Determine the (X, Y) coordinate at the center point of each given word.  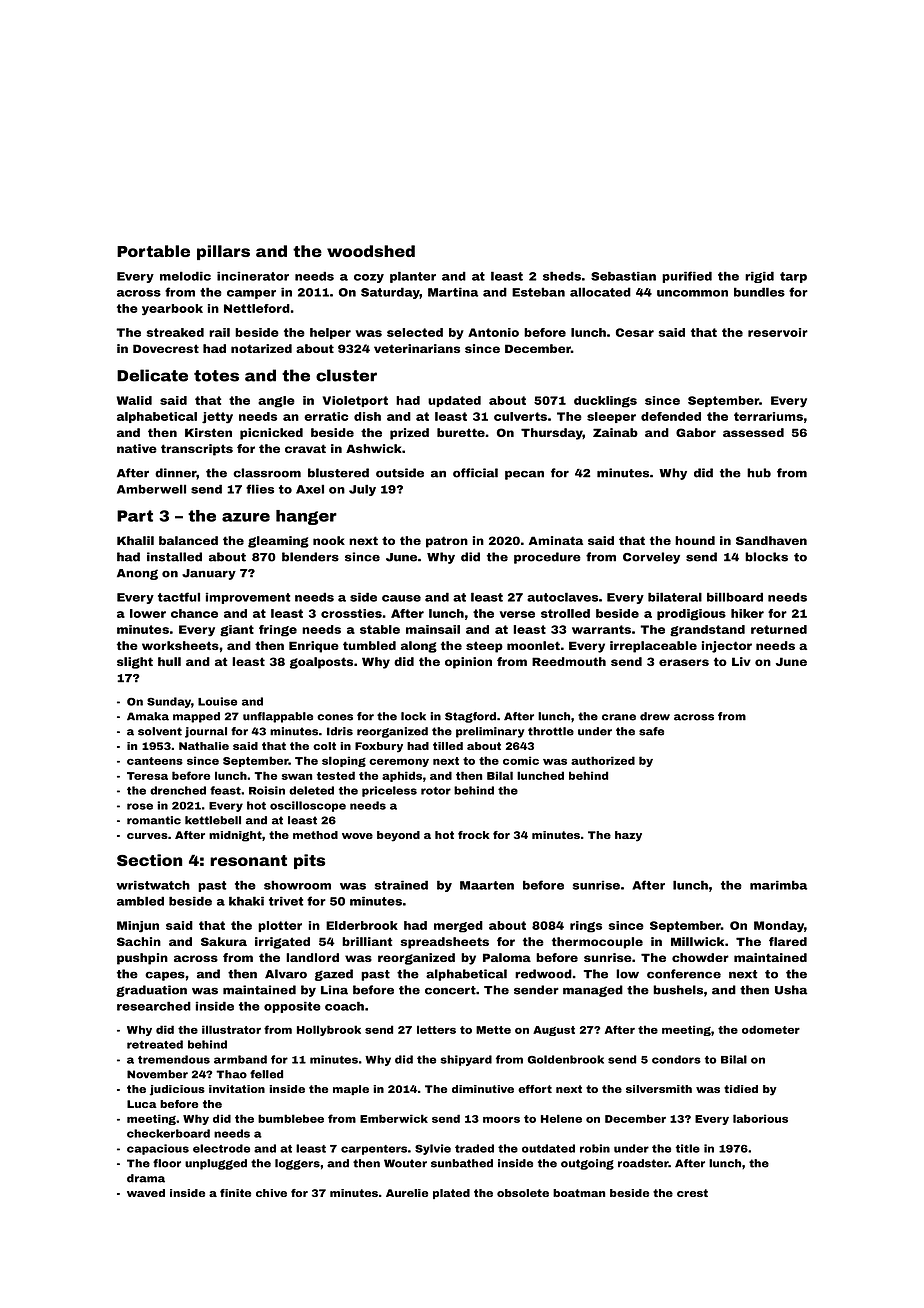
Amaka (148, 716)
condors (676, 1059)
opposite (292, 1007)
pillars (223, 252)
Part (135, 516)
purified (687, 277)
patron (447, 542)
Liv (741, 661)
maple (351, 1090)
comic (521, 760)
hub (759, 473)
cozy (369, 278)
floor (167, 1163)
